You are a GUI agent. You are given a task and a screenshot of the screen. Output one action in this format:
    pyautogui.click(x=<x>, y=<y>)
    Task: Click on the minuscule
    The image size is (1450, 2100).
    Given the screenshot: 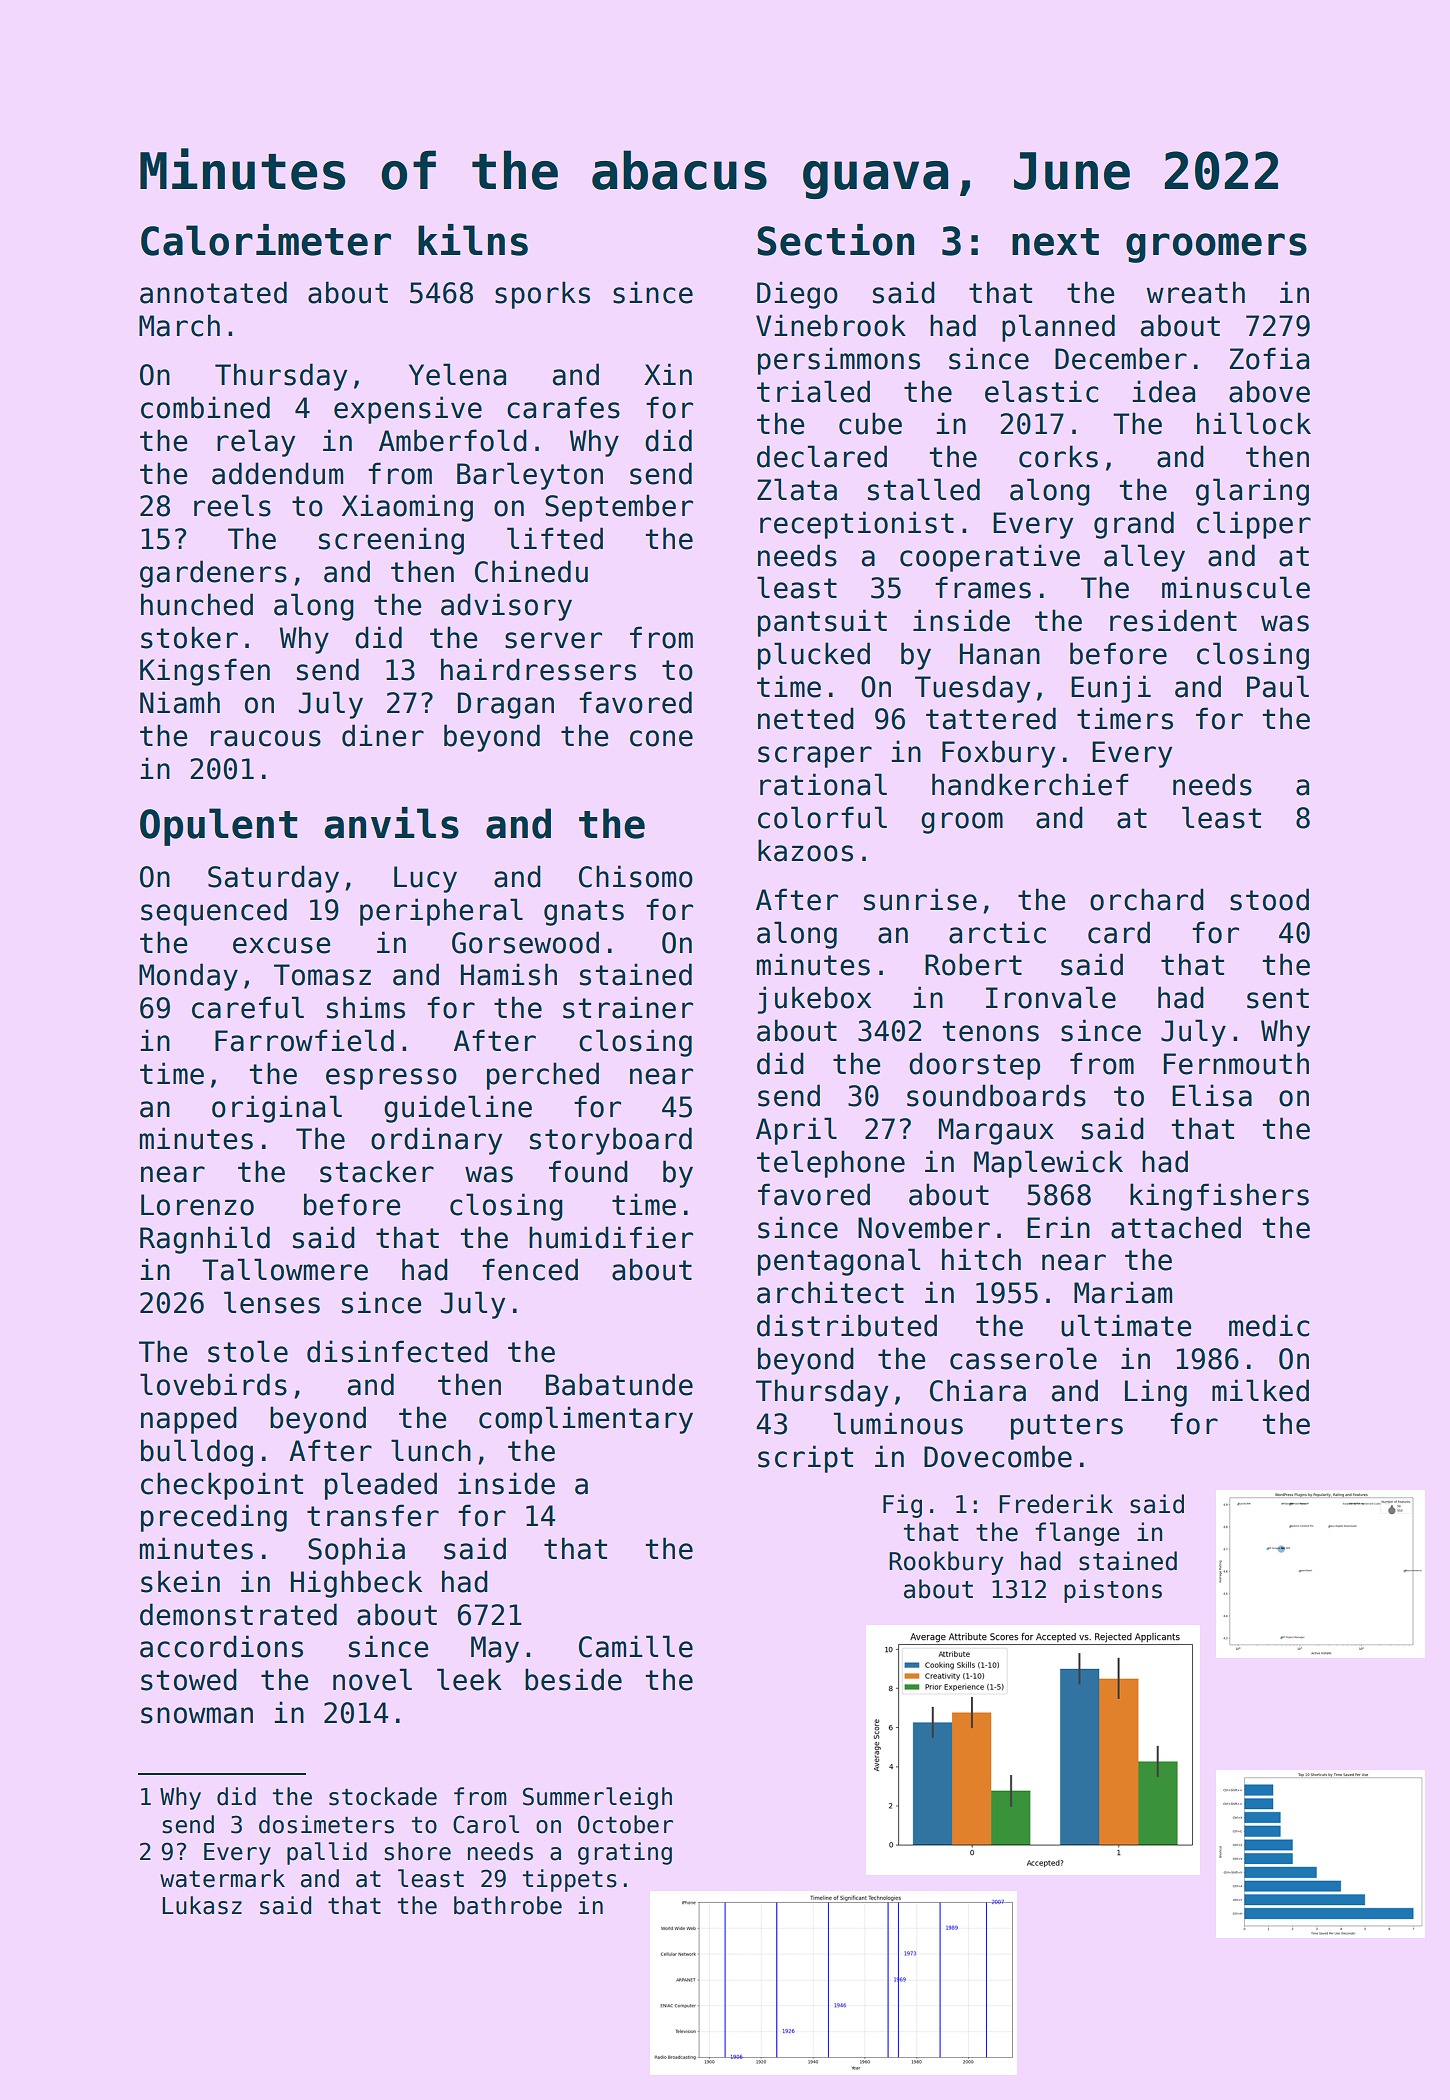 What is the action you would take?
    pyautogui.click(x=1236, y=587)
